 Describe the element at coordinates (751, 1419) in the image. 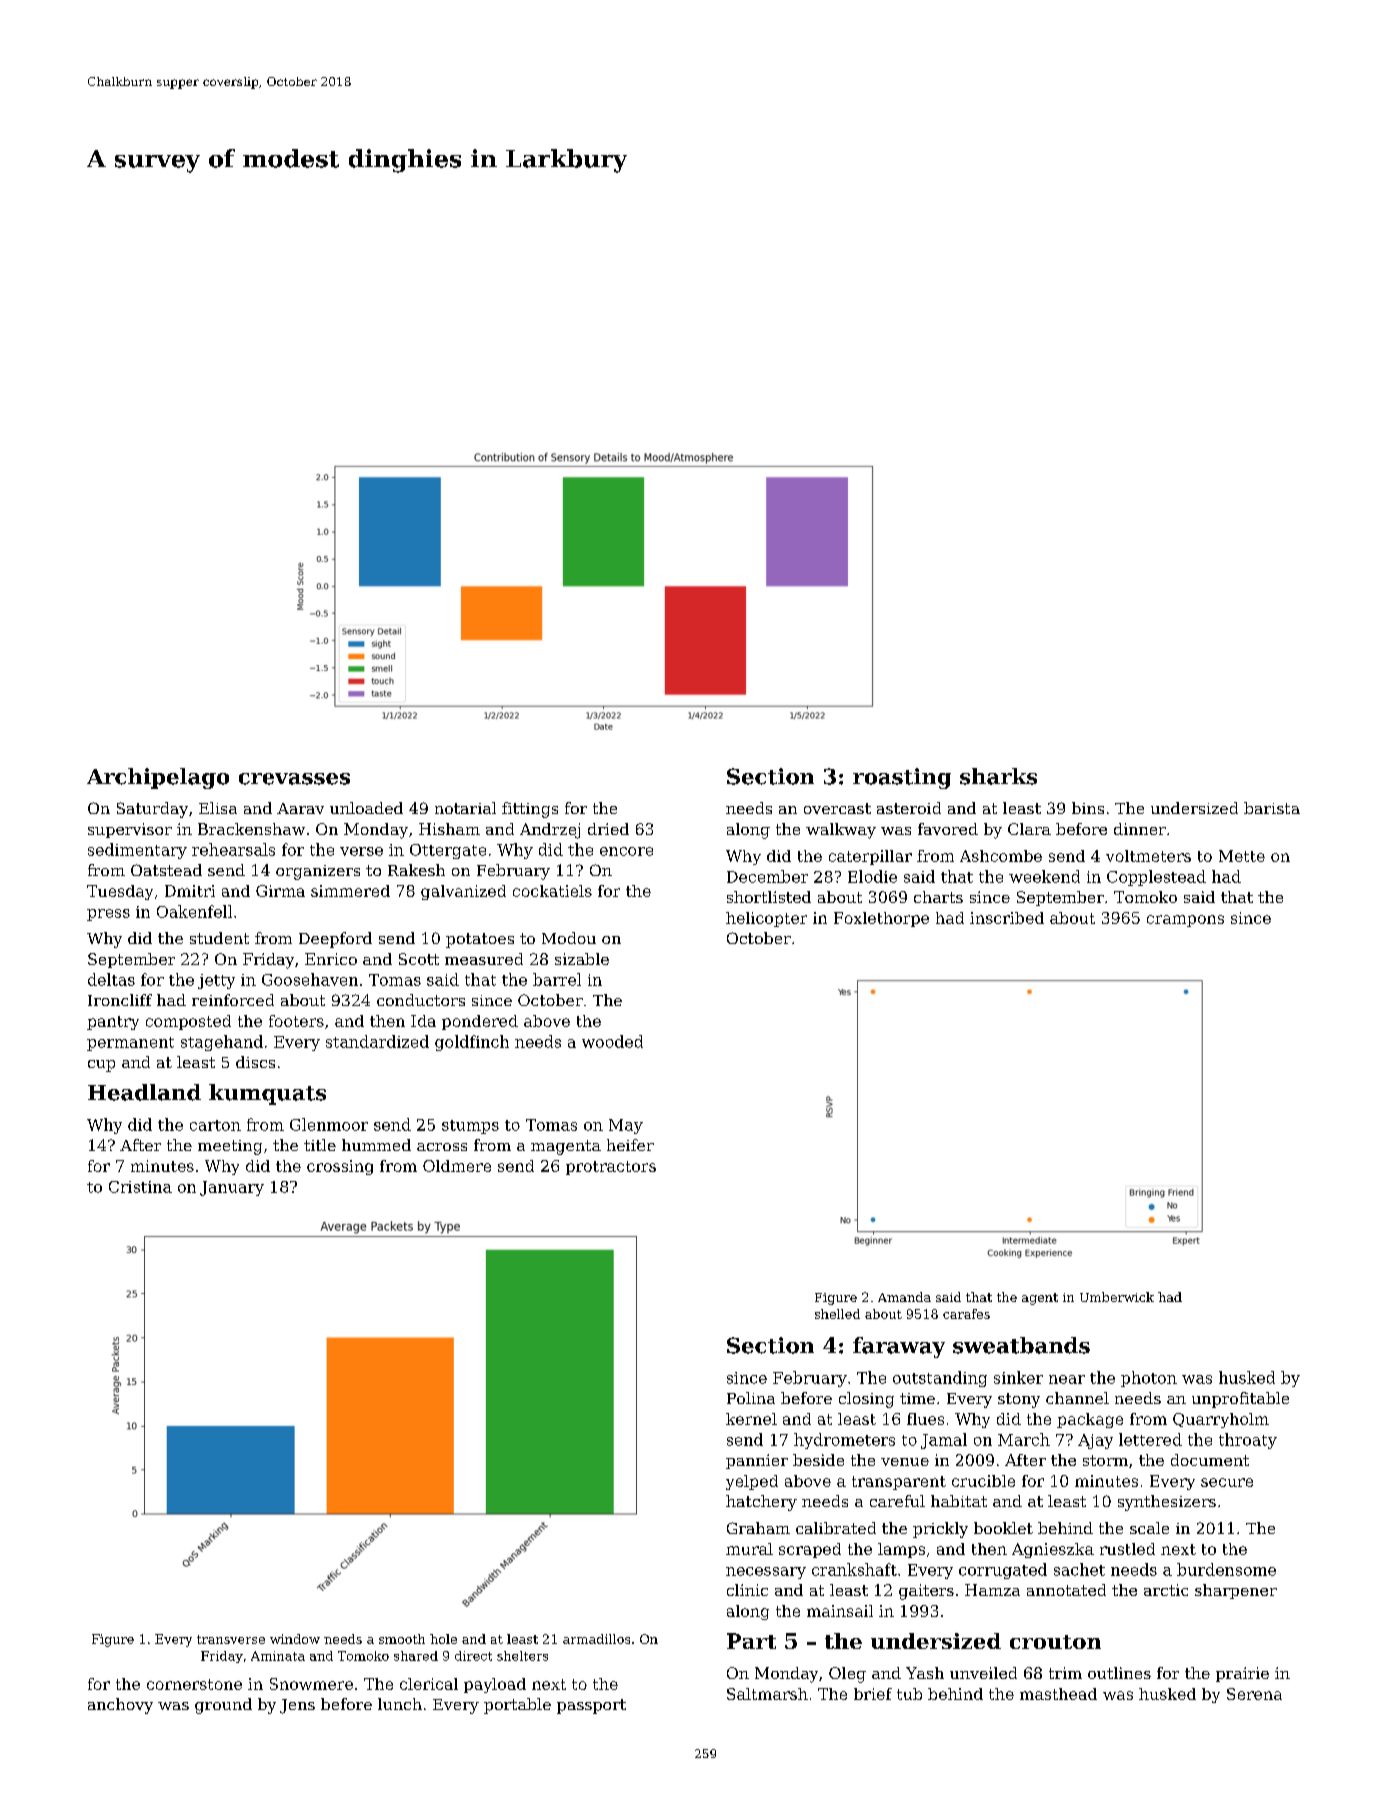

I see `kernel` at that location.
